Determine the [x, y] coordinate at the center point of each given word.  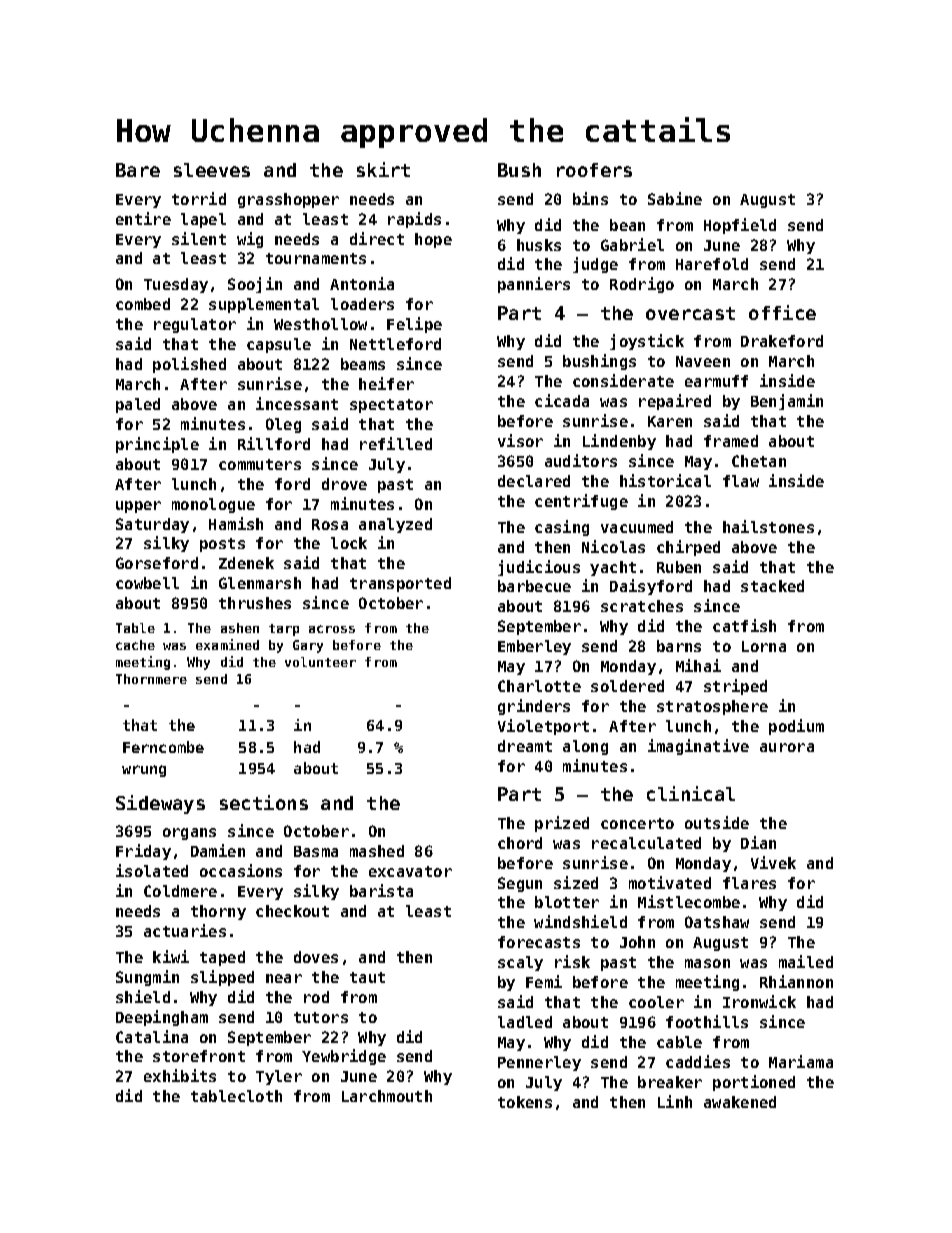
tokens [525, 1102]
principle [157, 445]
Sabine [675, 198]
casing [562, 528]
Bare [138, 170]
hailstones [768, 526]
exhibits [180, 1075]
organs [189, 834]
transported [400, 584]
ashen [240, 628]
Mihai [698, 665]
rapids [414, 220]
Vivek [773, 862]
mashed [377, 851]
